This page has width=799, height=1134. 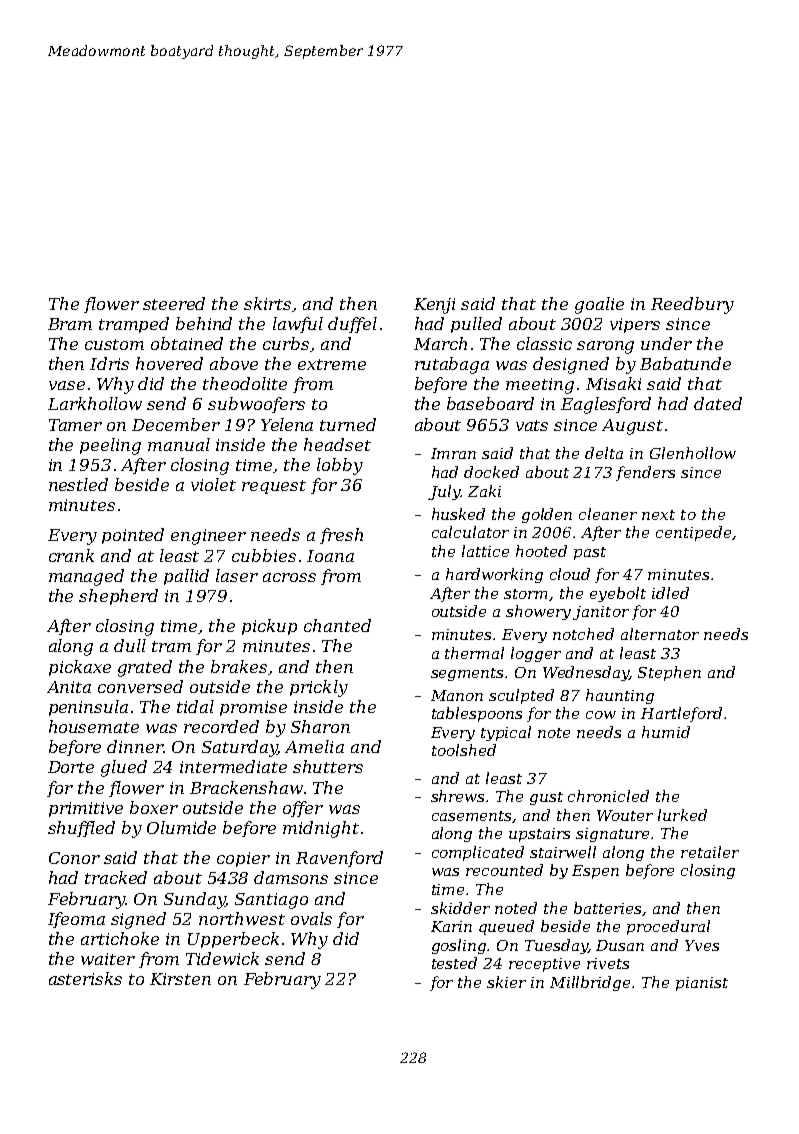 What do you see at coordinates (692, 305) in the page?
I see `Reedbury` at bounding box center [692, 305].
